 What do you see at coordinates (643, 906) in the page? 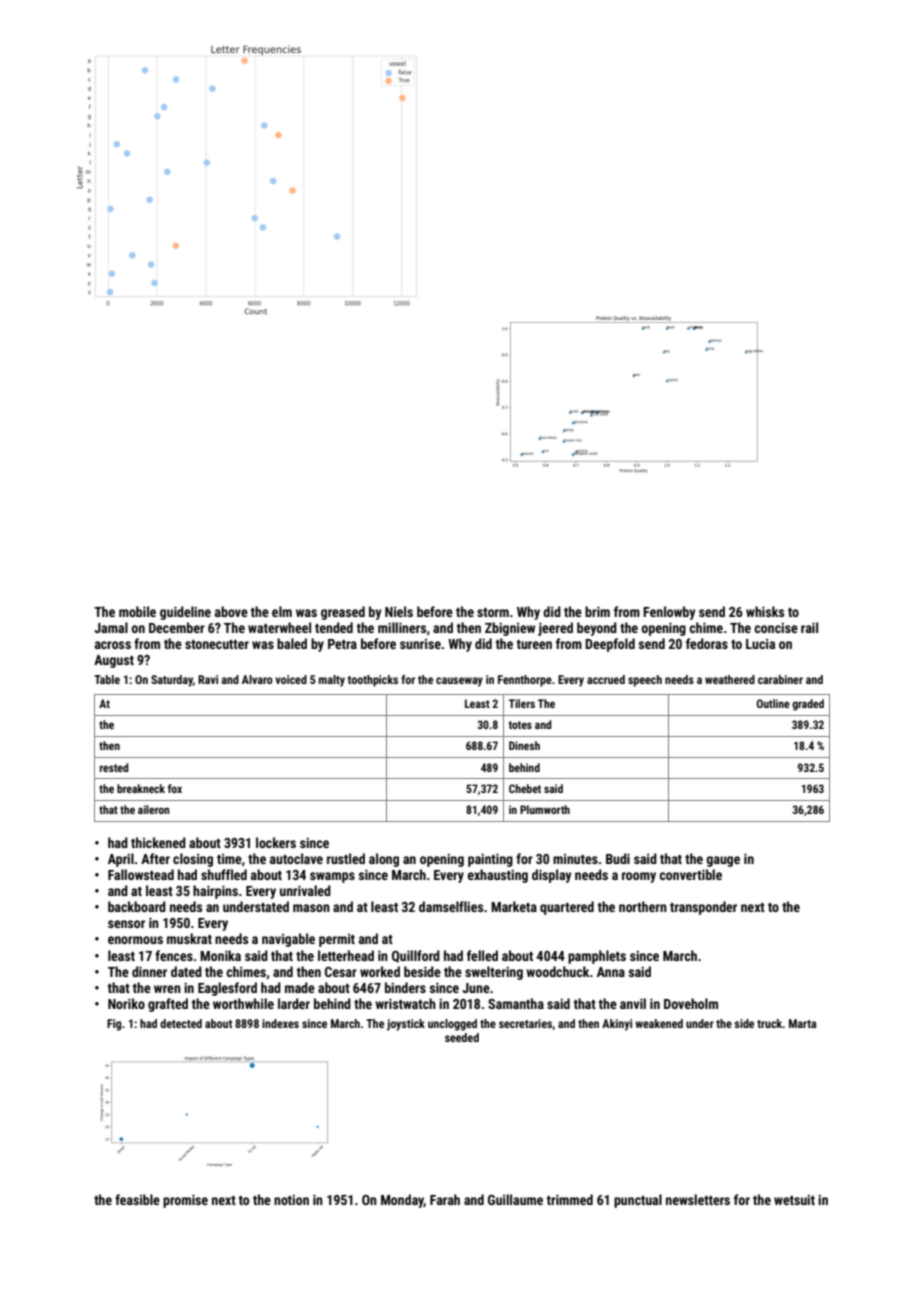
I see `northern` at bounding box center [643, 906].
